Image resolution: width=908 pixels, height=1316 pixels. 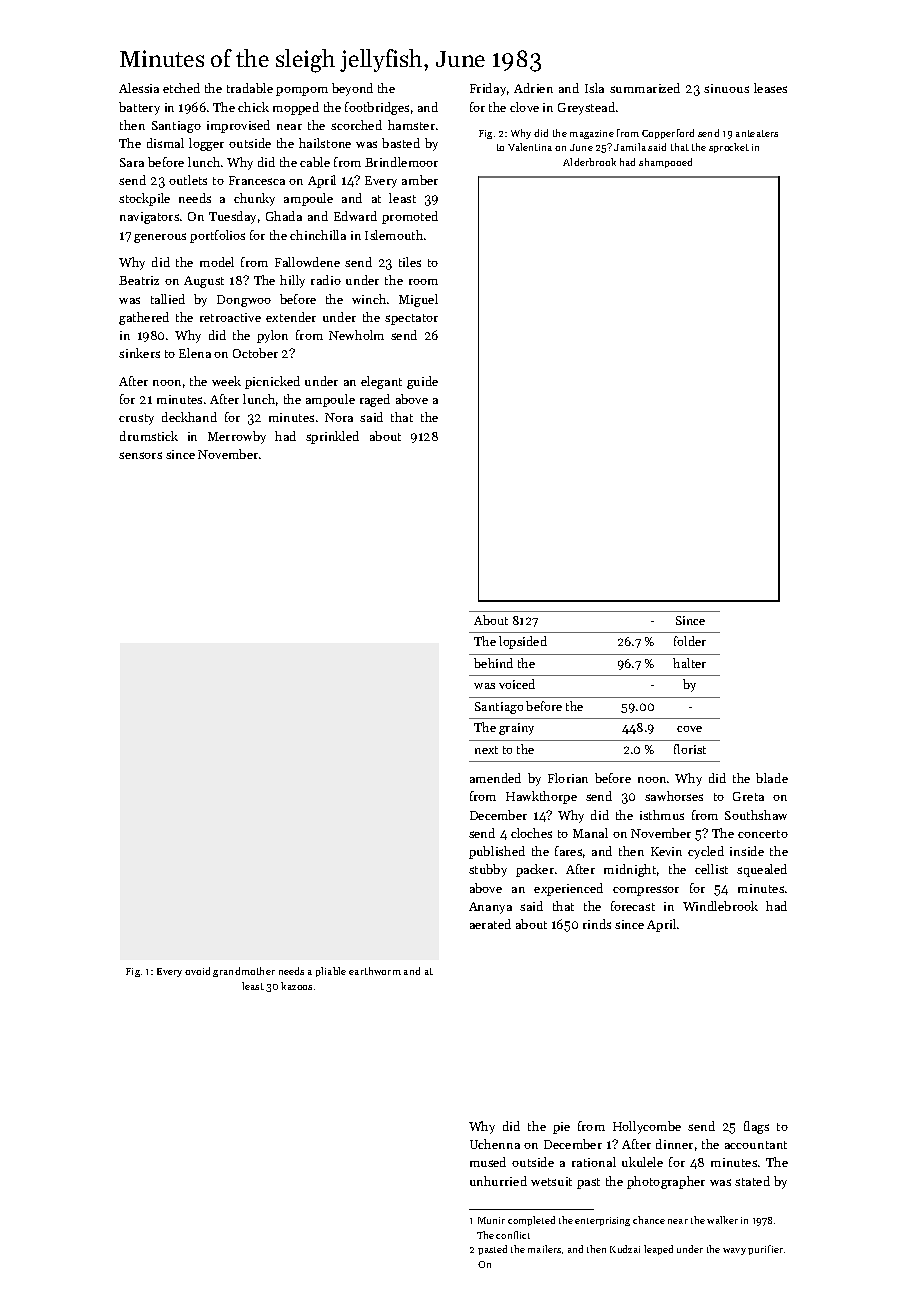 I want to click on shampooed, so click(x=665, y=163).
